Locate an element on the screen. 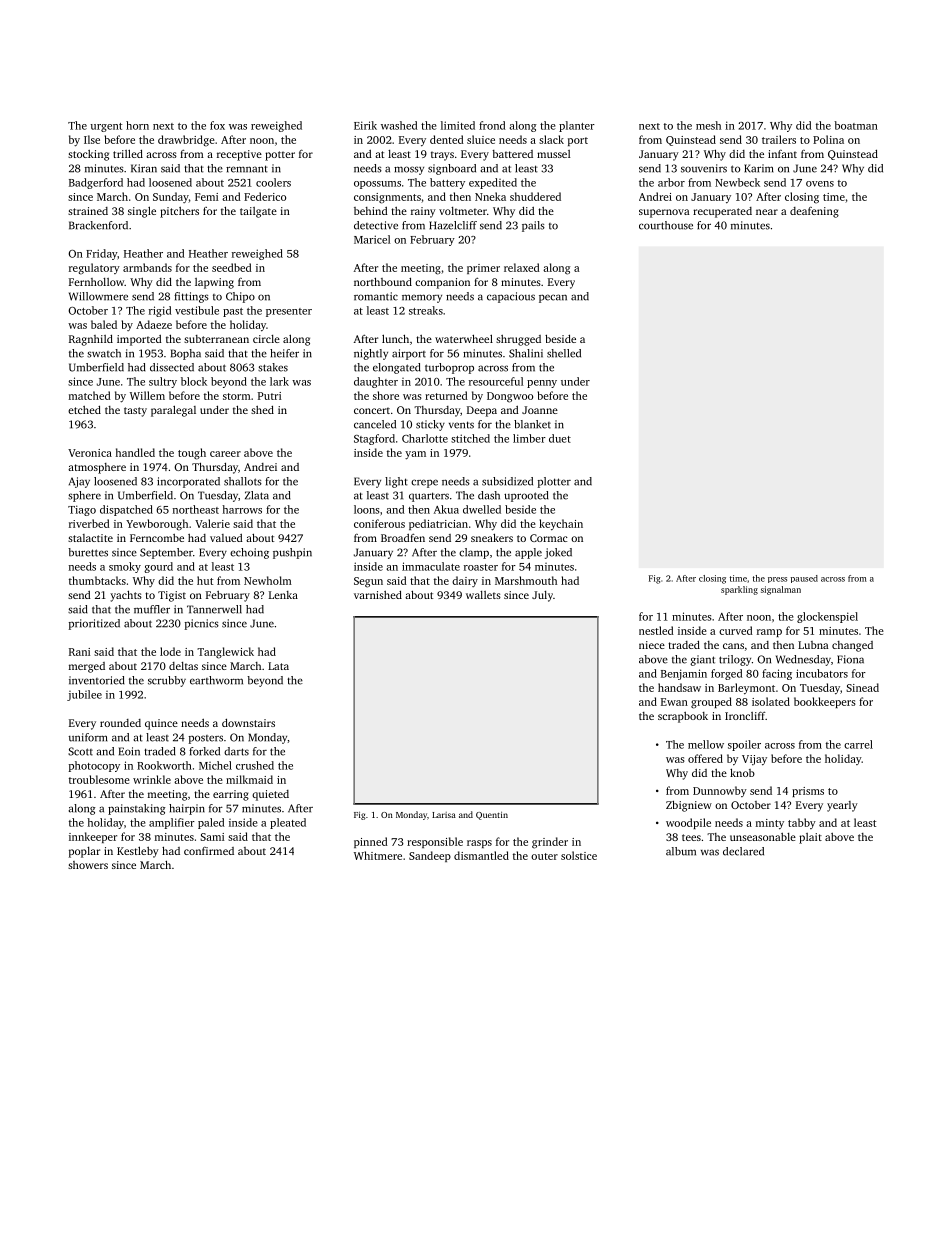 This screenshot has width=952, height=1233. deafening is located at coordinates (814, 212).
